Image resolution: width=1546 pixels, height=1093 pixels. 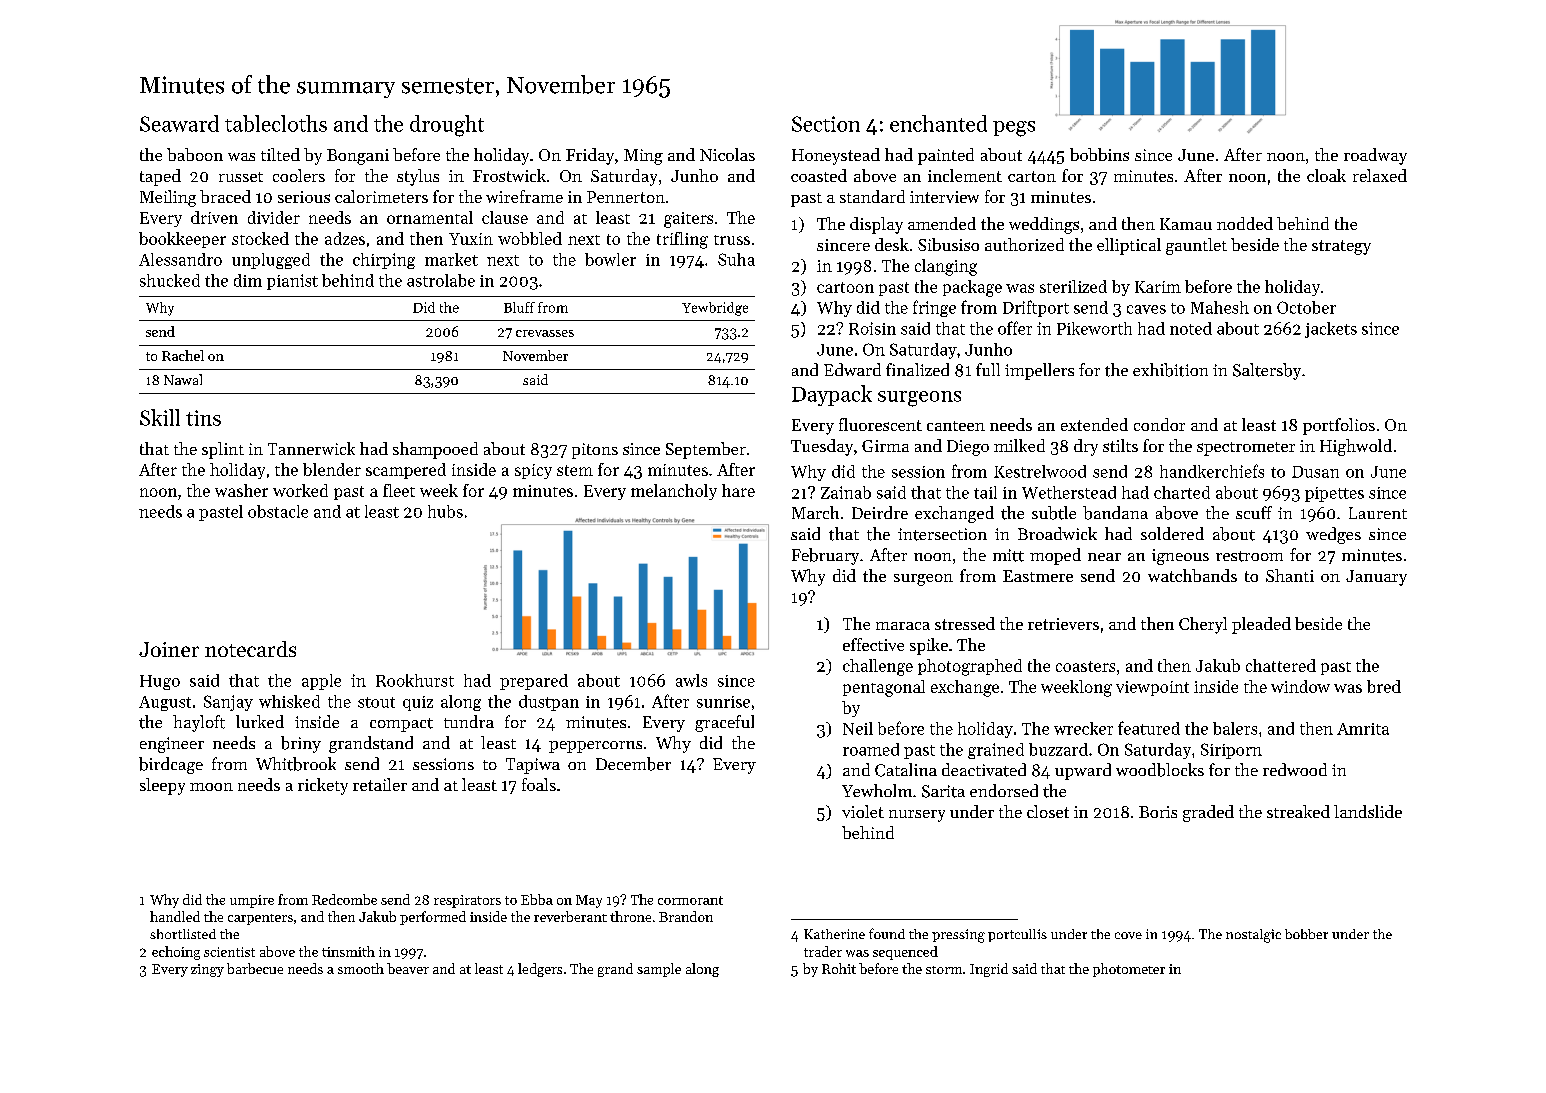 What do you see at coordinates (1356, 447) in the screenshot?
I see `Highwold` at bounding box center [1356, 447].
